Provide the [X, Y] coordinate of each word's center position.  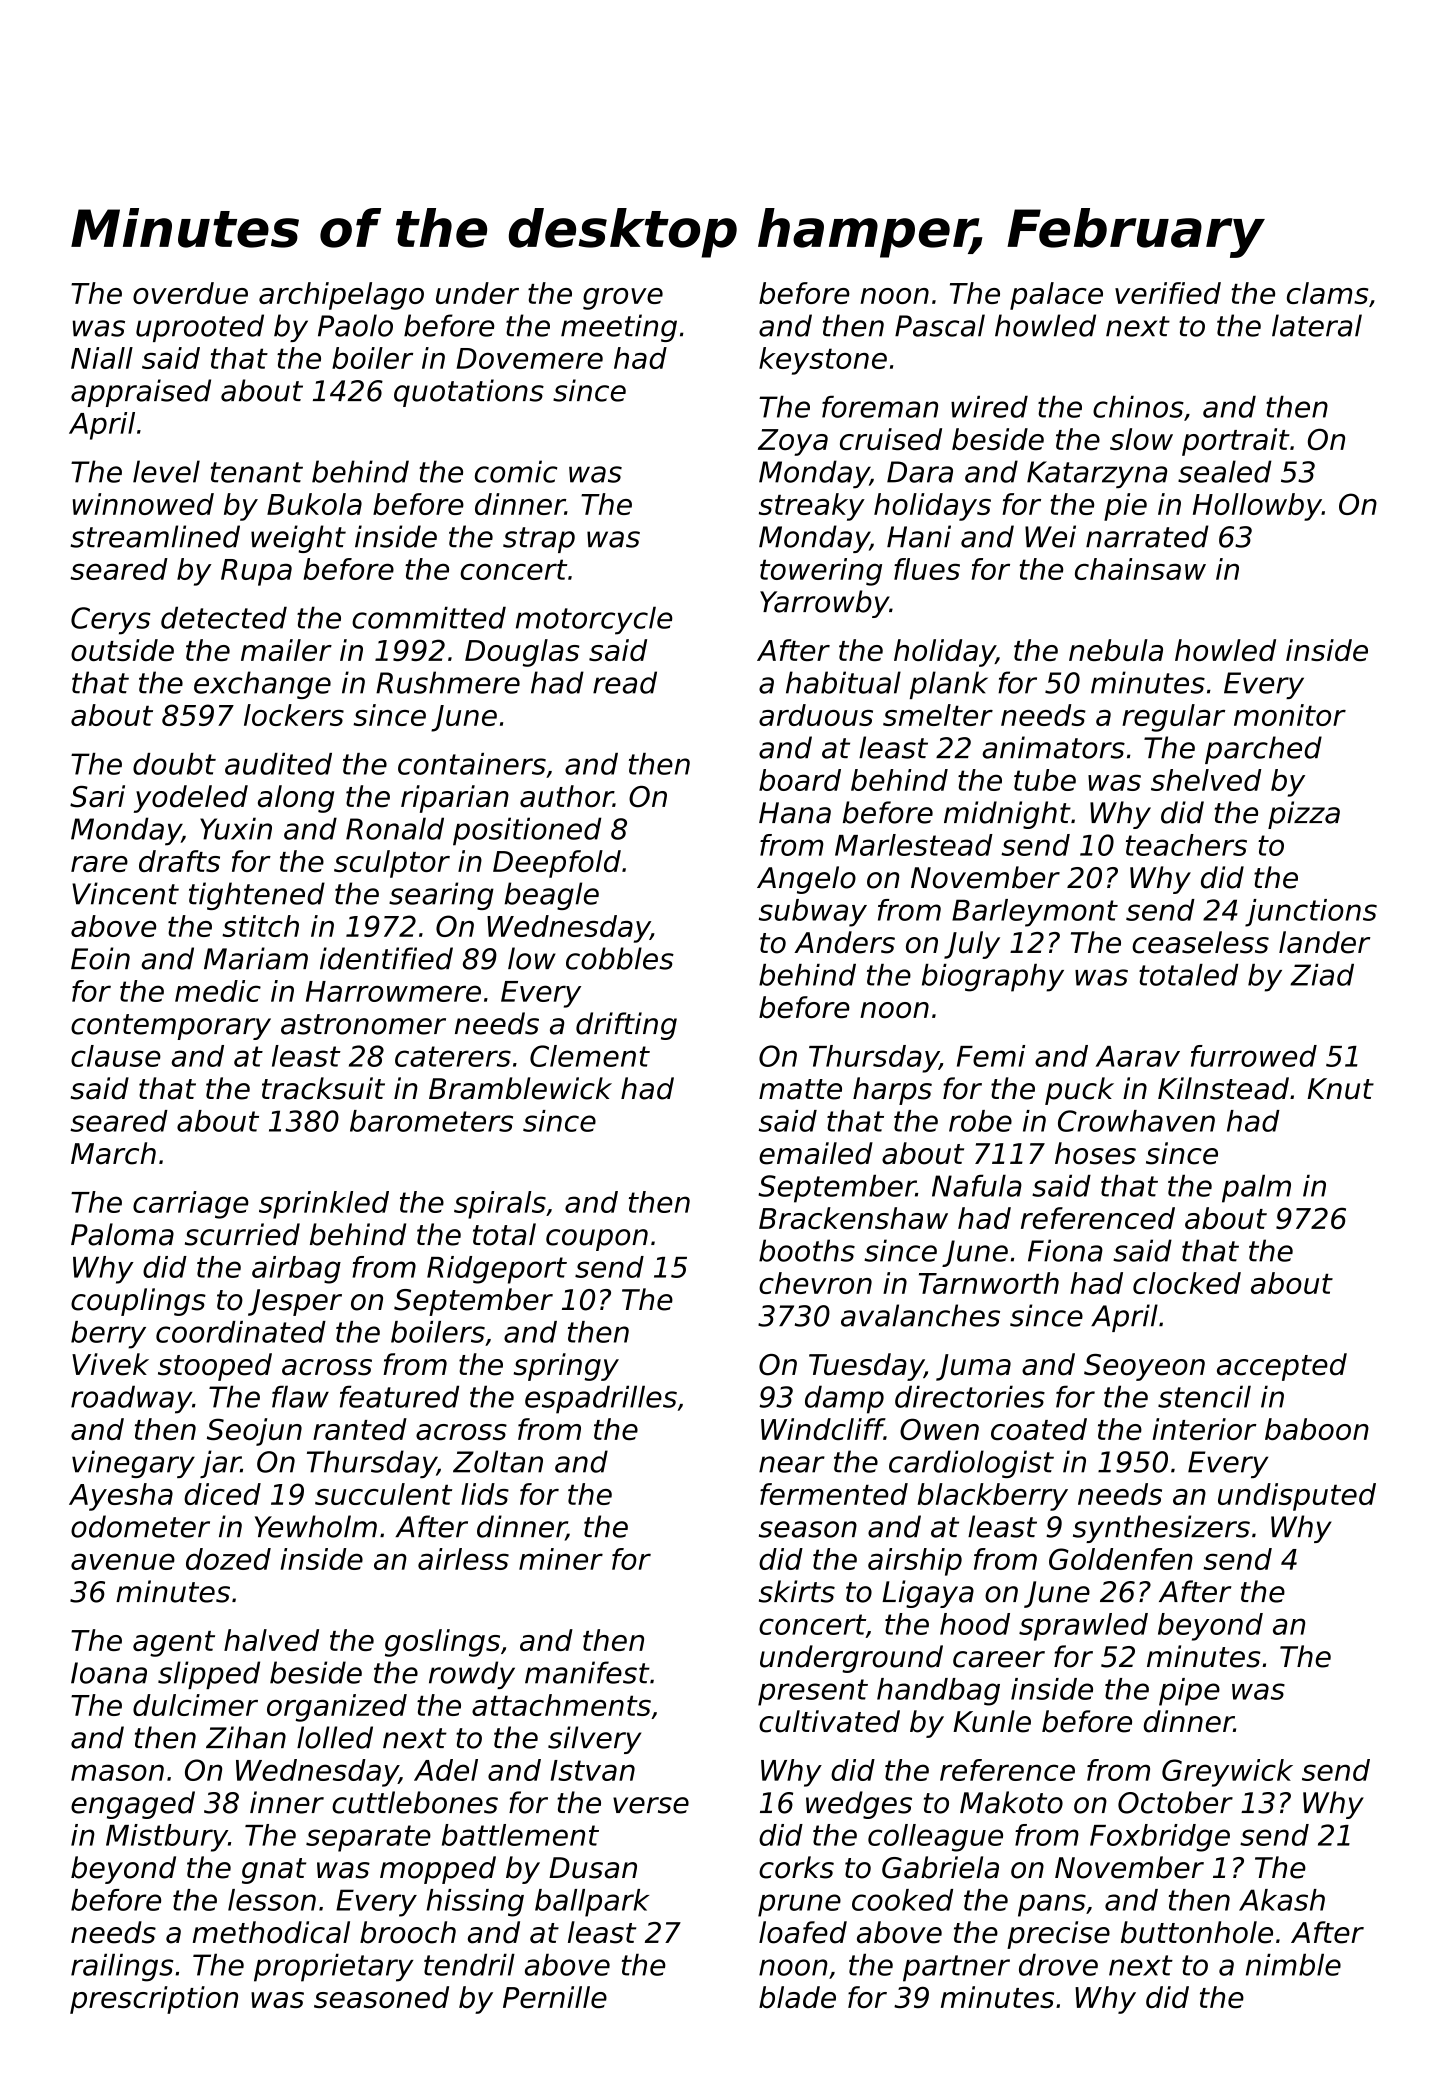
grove [623, 299]
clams [1327, 293]
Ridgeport [497, 1270]
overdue [190, 293]
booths [807, 1250]
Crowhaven [1136, 1121]
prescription [154, 2000]
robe [980, 1121]
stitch [260, 926]
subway [813, 913]
